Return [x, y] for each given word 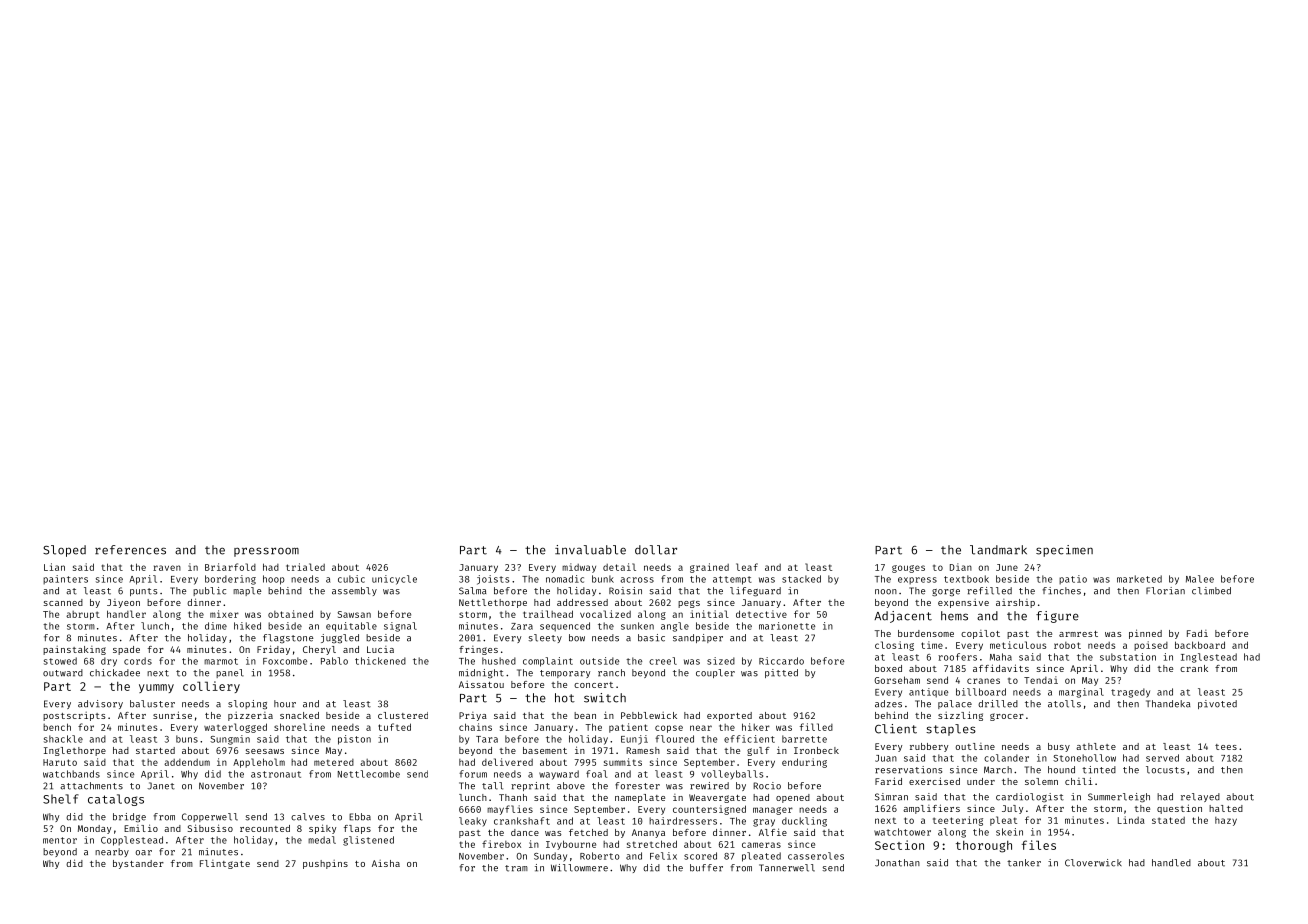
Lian [54, 567]
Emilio [141, 828]
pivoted [1217, 704]
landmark [998, 550]
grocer [1007, 717]
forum [473, 774]
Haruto [60, 762]
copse [669, 729]
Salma [472, 591]
